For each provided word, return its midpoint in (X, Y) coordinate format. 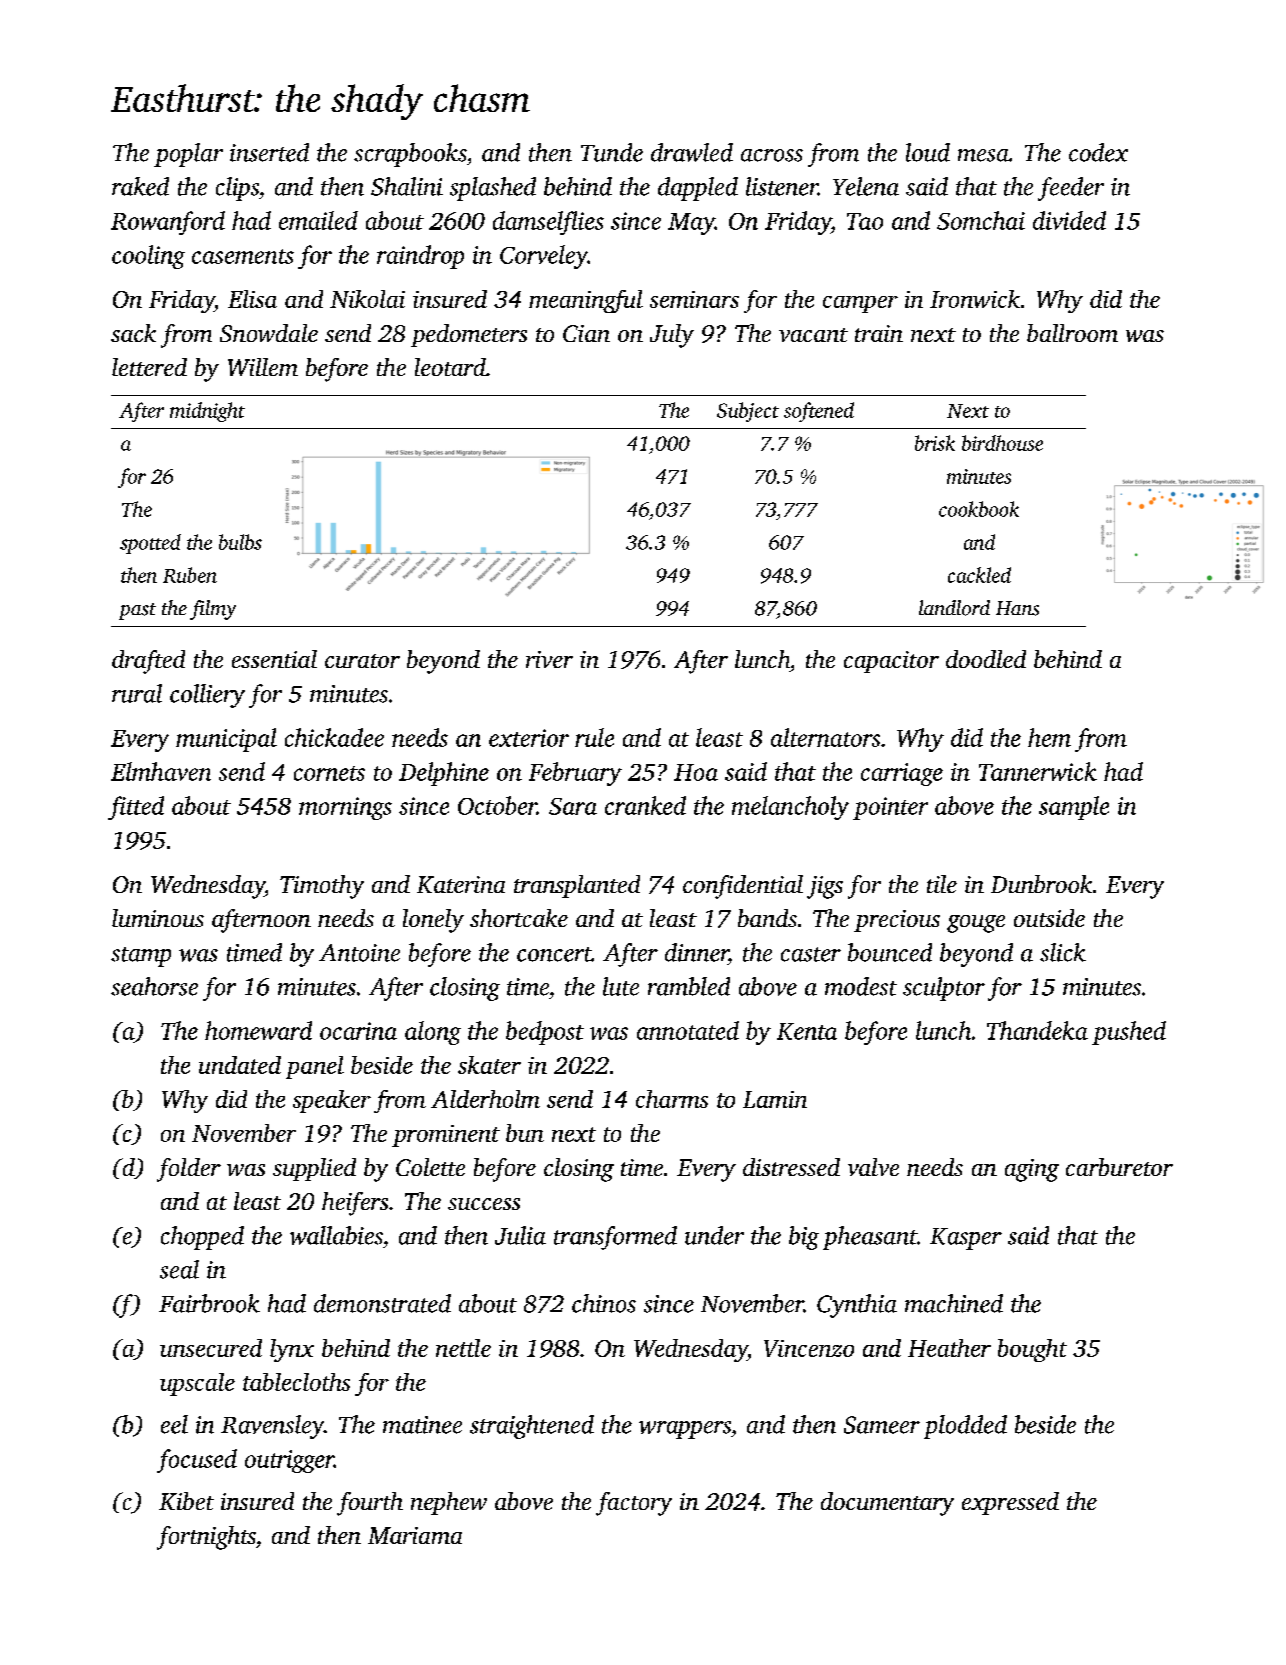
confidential (743, 887)
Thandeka (1037, 1030)
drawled (692, 152)
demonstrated (382, 1303)
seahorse (154, 986)
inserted (269, 152)
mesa (983, 155)
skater (489, 1065)
